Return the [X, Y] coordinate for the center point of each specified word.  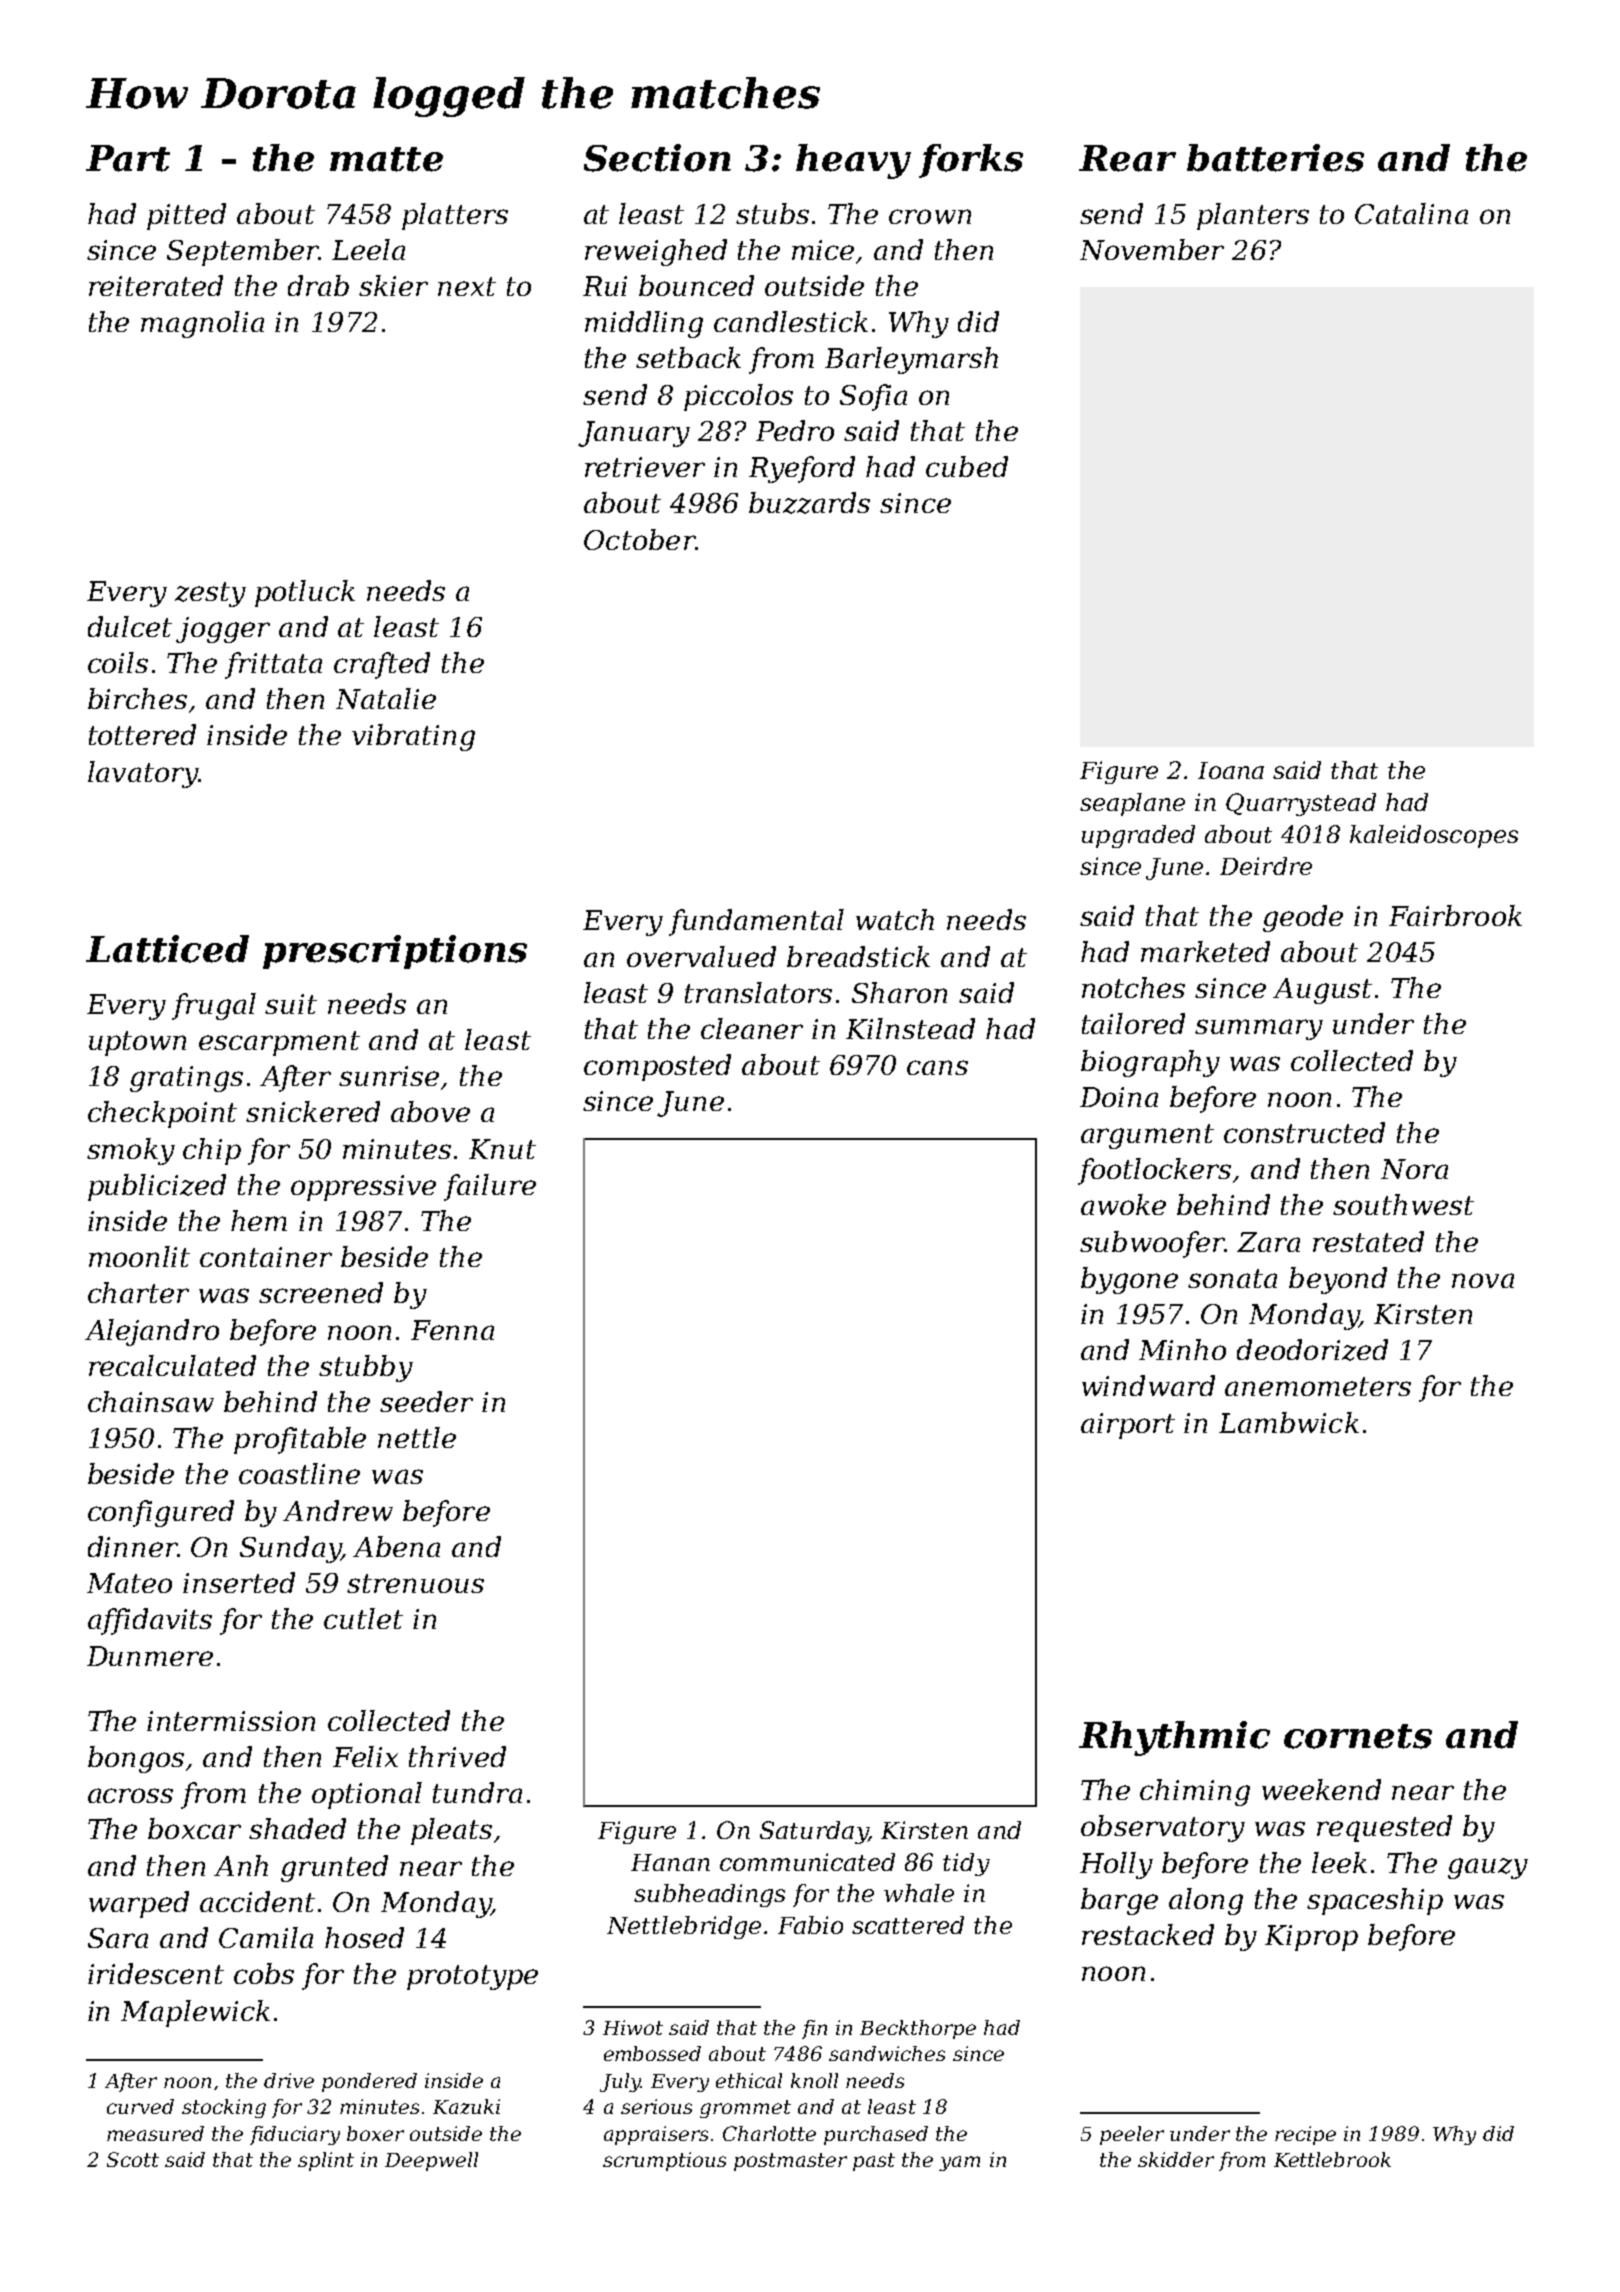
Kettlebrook [1332, 2159]
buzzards [809, 503]
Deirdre [1266, 866]
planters [1253, 216]
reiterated [156, 285]
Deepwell [431, 2161]
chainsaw [151, 1401]
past [874, 2162]
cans [937, 1067]
